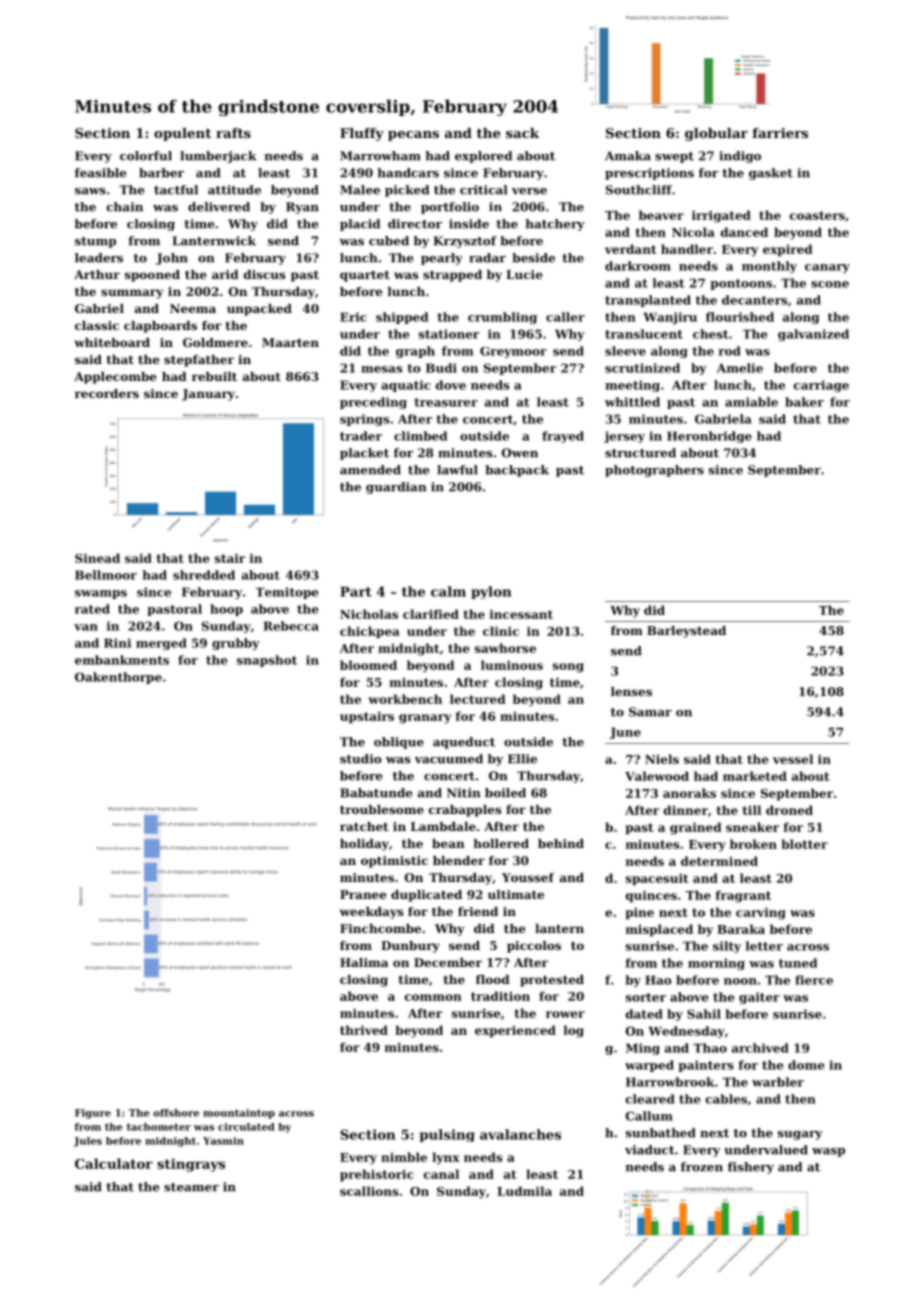 Image resolution: width=924 pixels, height=1308 pixels. Describe the element at coordinates (369, 1191) in the page. I see `scallions` at that location.
